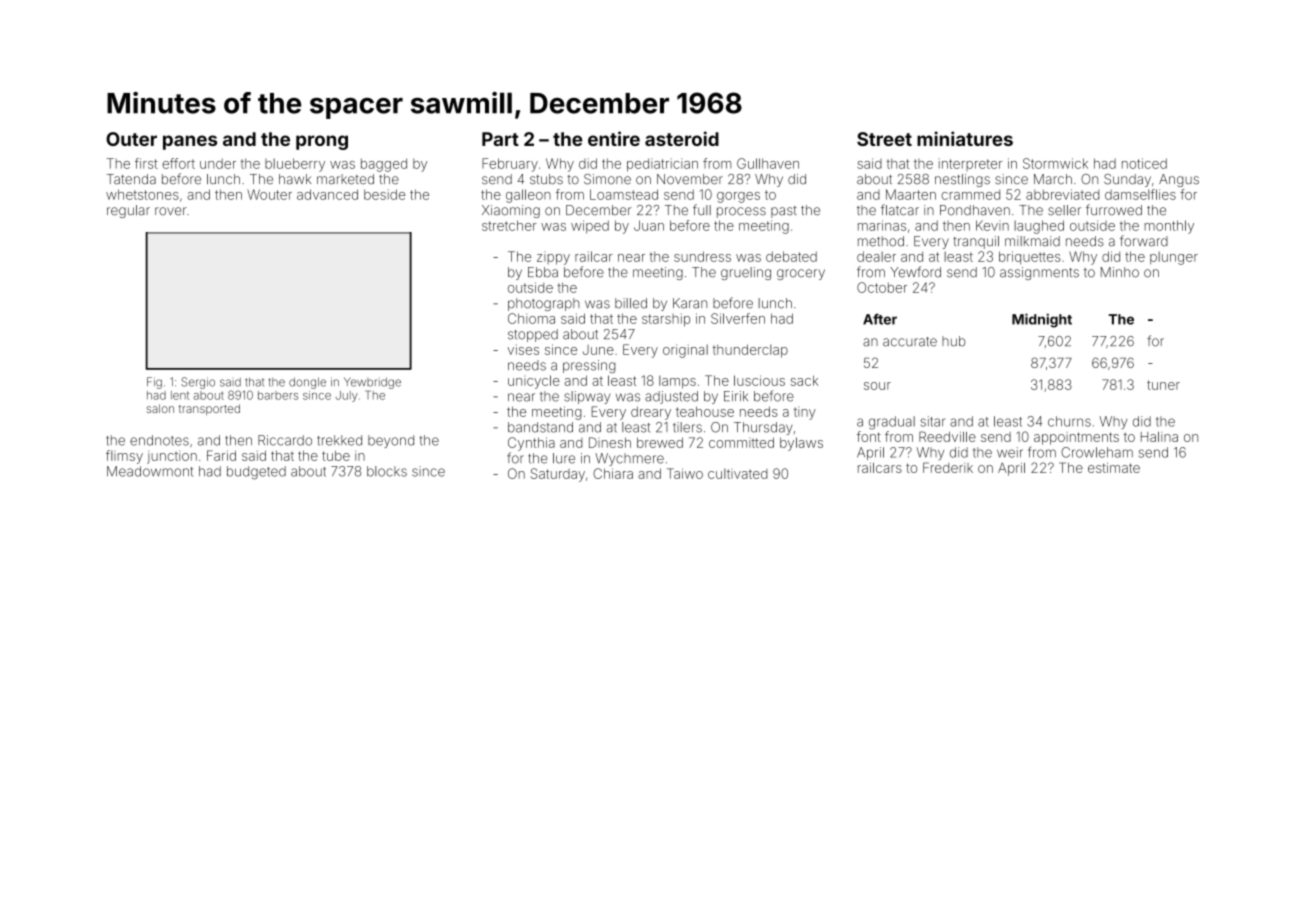  I want to click on stretcher, so click(509, 225).
